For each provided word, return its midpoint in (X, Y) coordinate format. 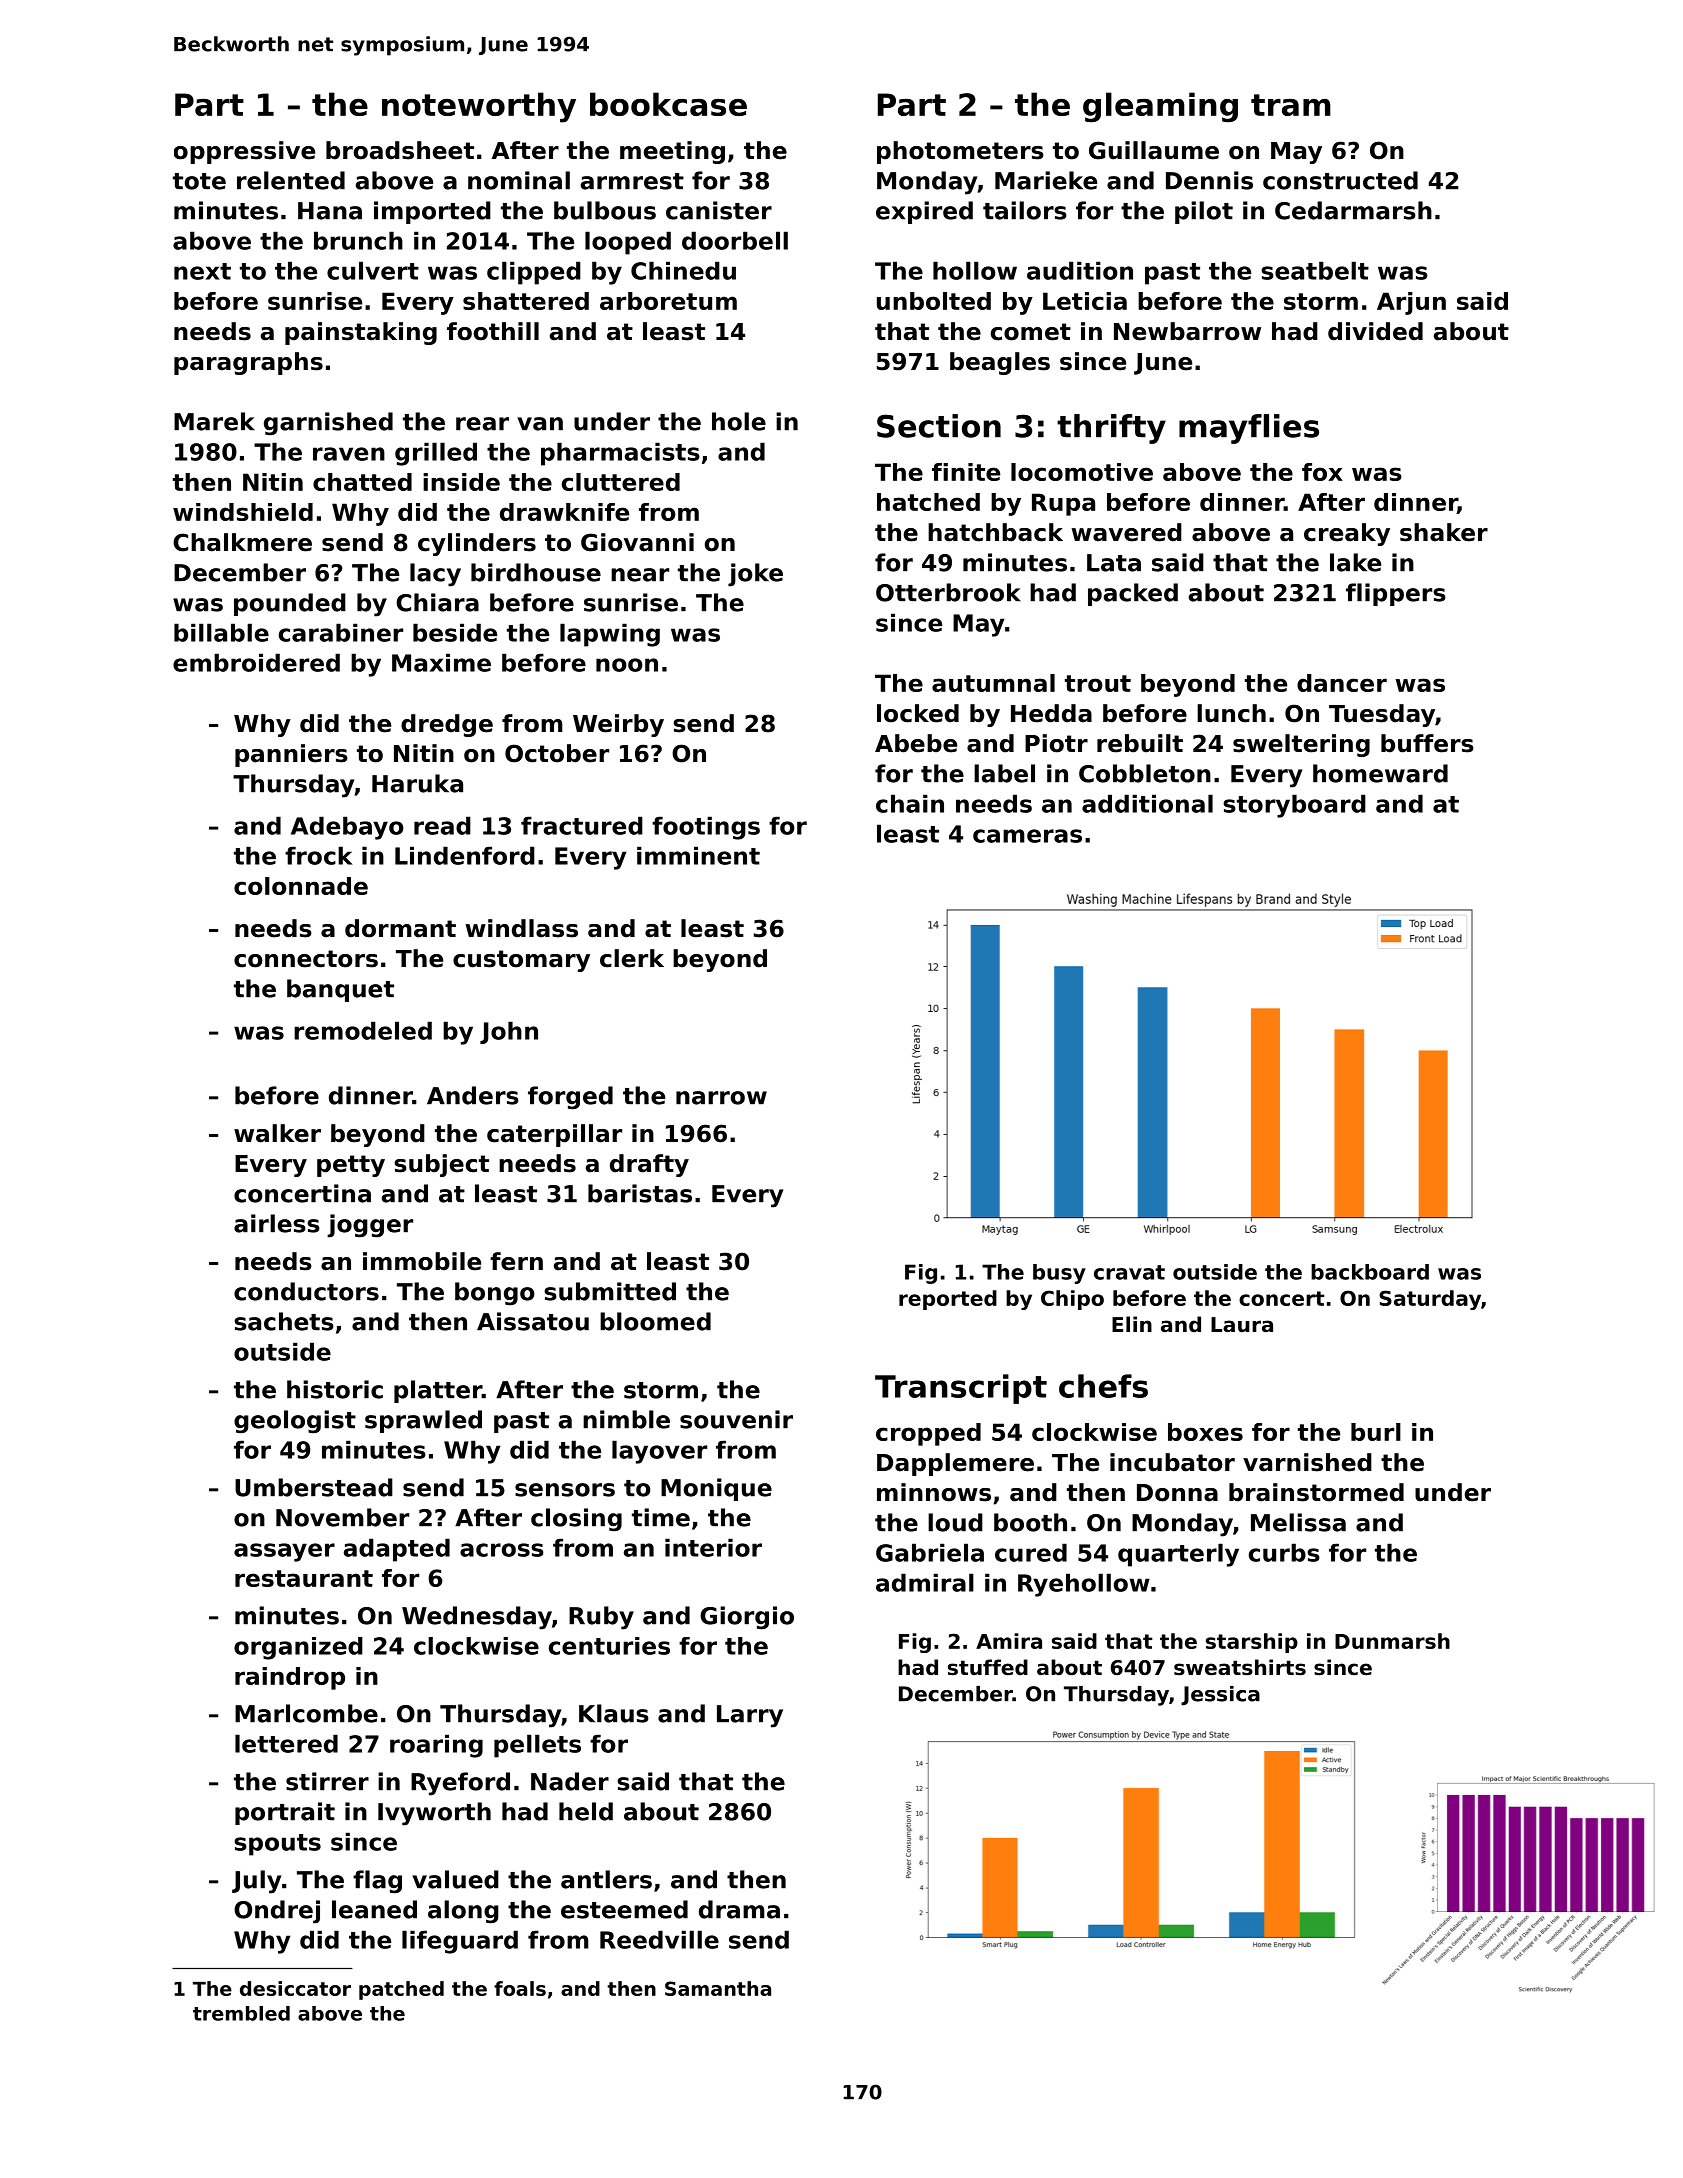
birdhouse (536, 572)
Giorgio (747, 1618)
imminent (698, 855)
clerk (632, 958)
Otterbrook (948, 592)
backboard (1370, 1272)
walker (277, 1133)
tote (199, 181)
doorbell (735, 240)
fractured (582, 825)
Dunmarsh (1392, 1641)
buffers (1427, 743)
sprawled (423, 1421)
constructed (1340, 180)
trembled (241, 2013)
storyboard (1294, 806)
